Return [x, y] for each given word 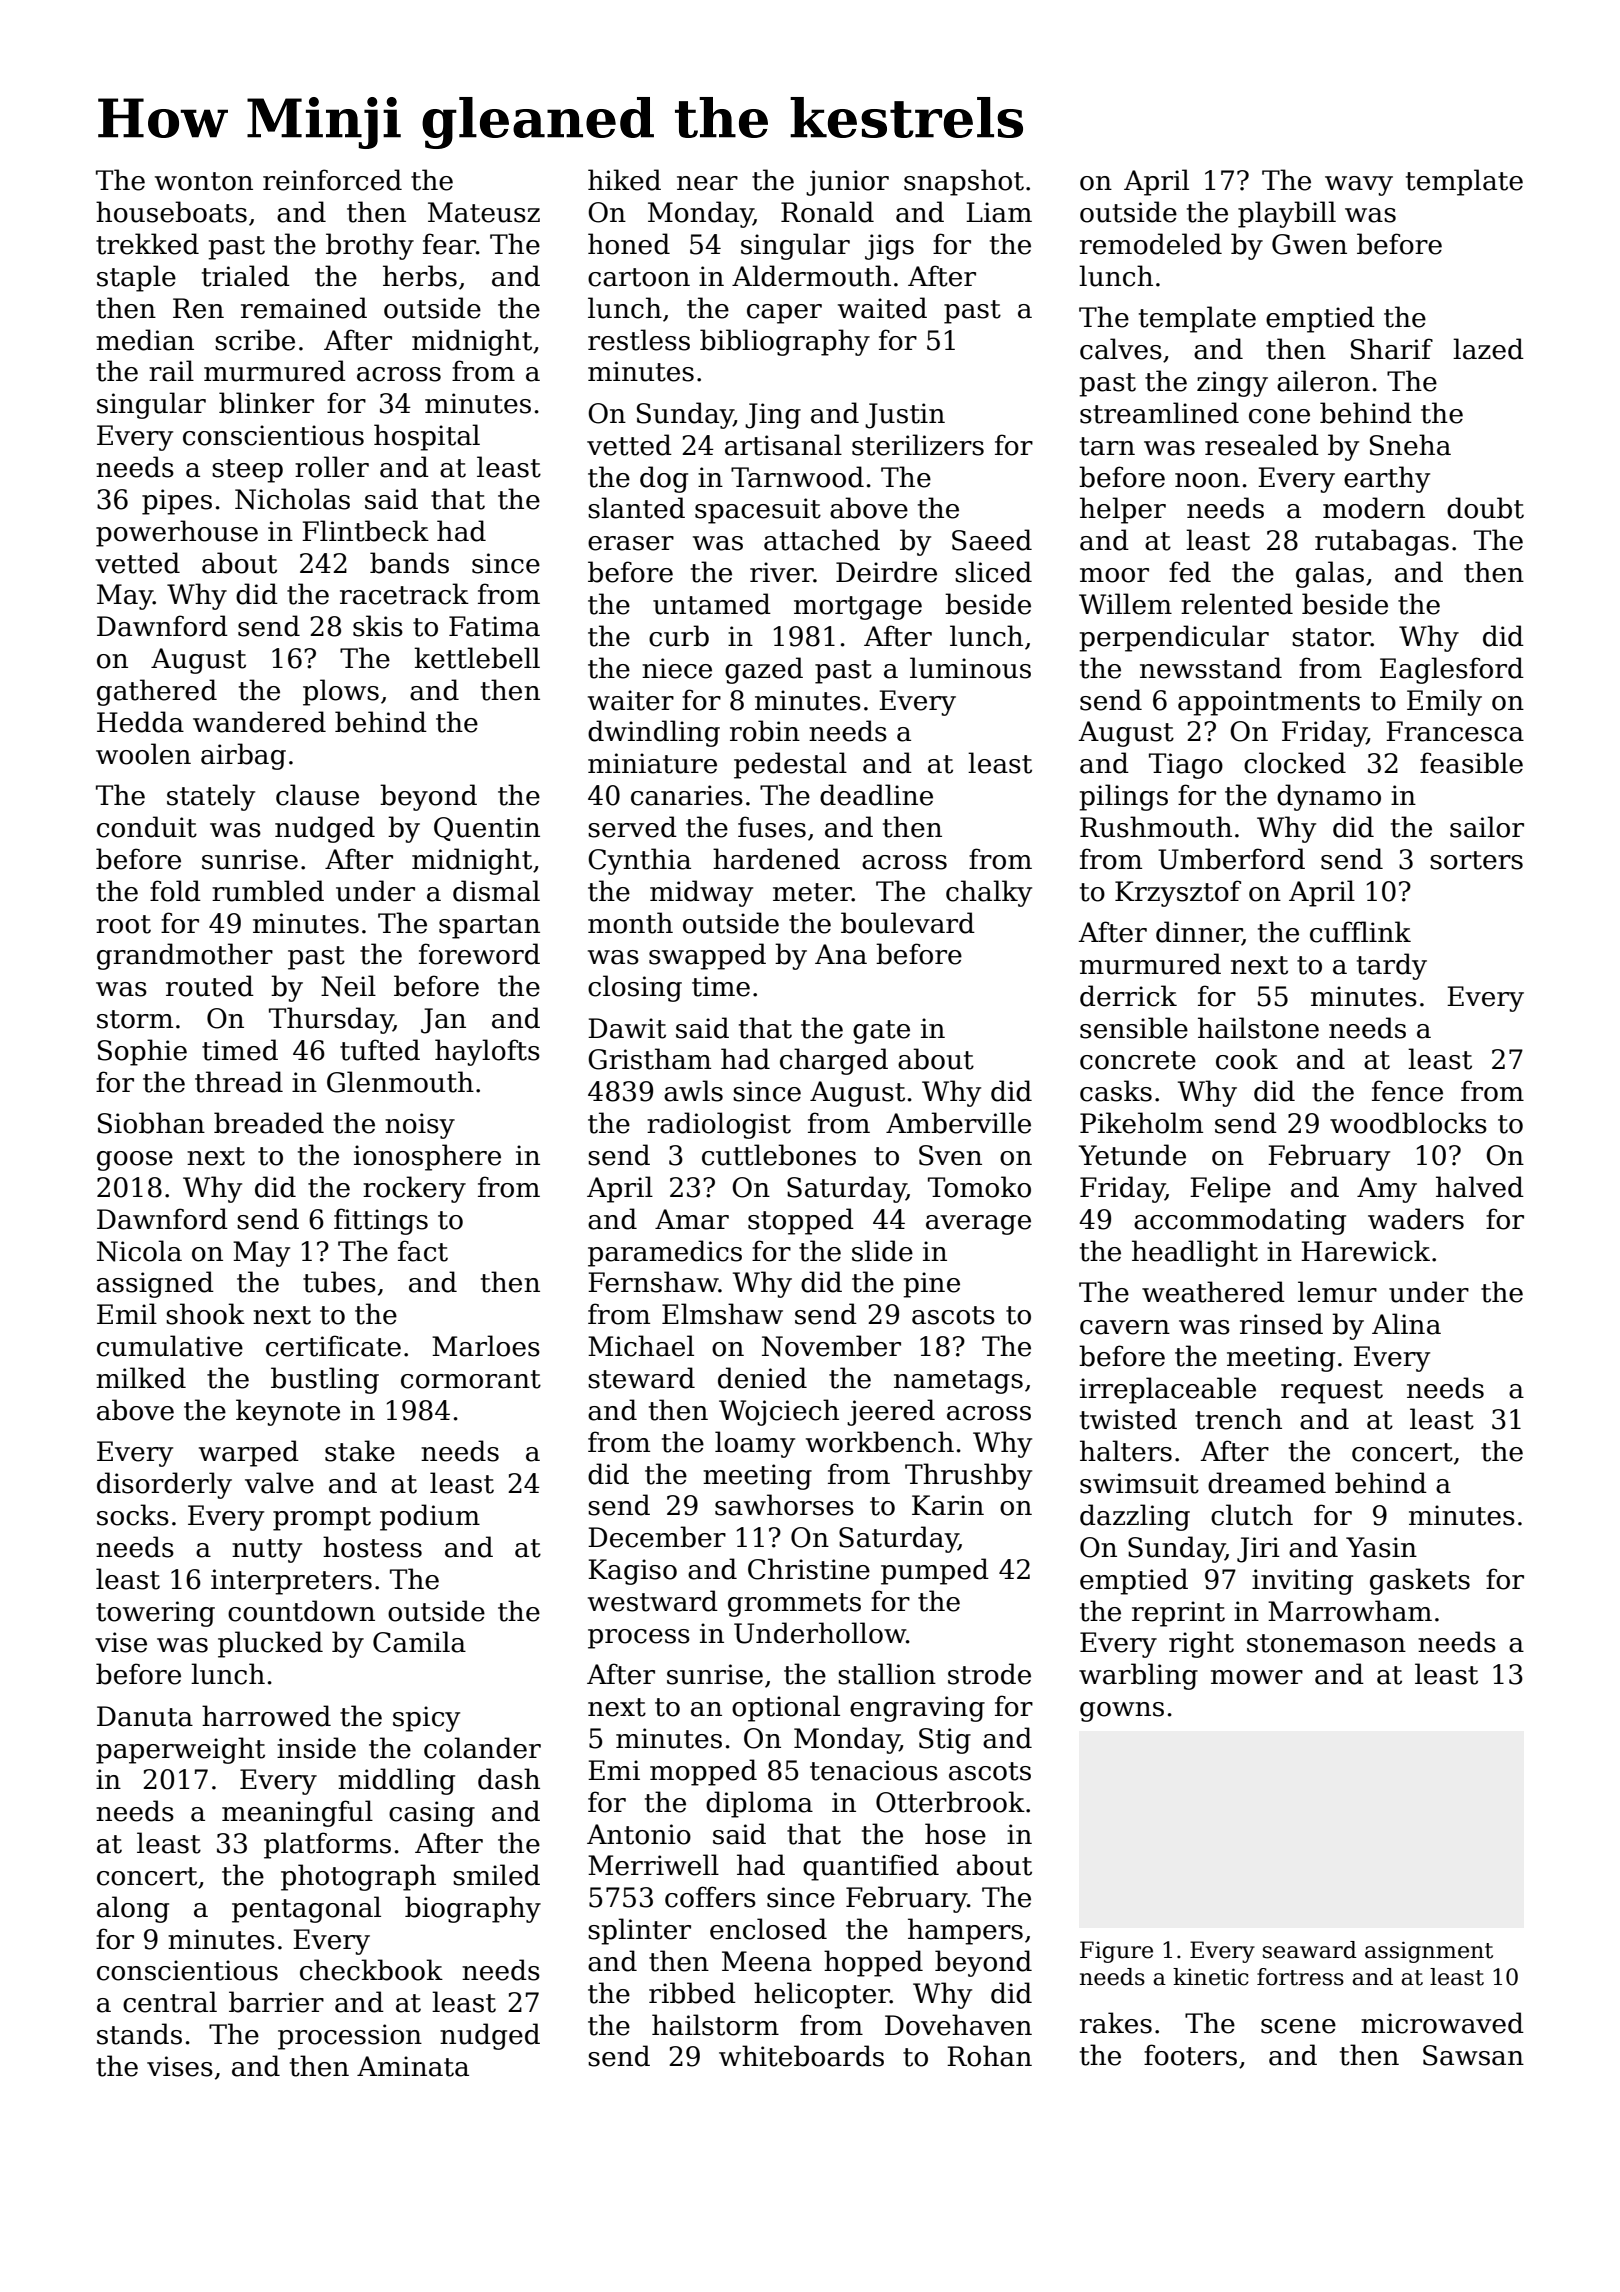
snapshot [964, 182]
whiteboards [801, 2056]
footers [1190, 2055]
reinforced [332, 180]
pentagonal [306, 1909]
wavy [1359, 186]
